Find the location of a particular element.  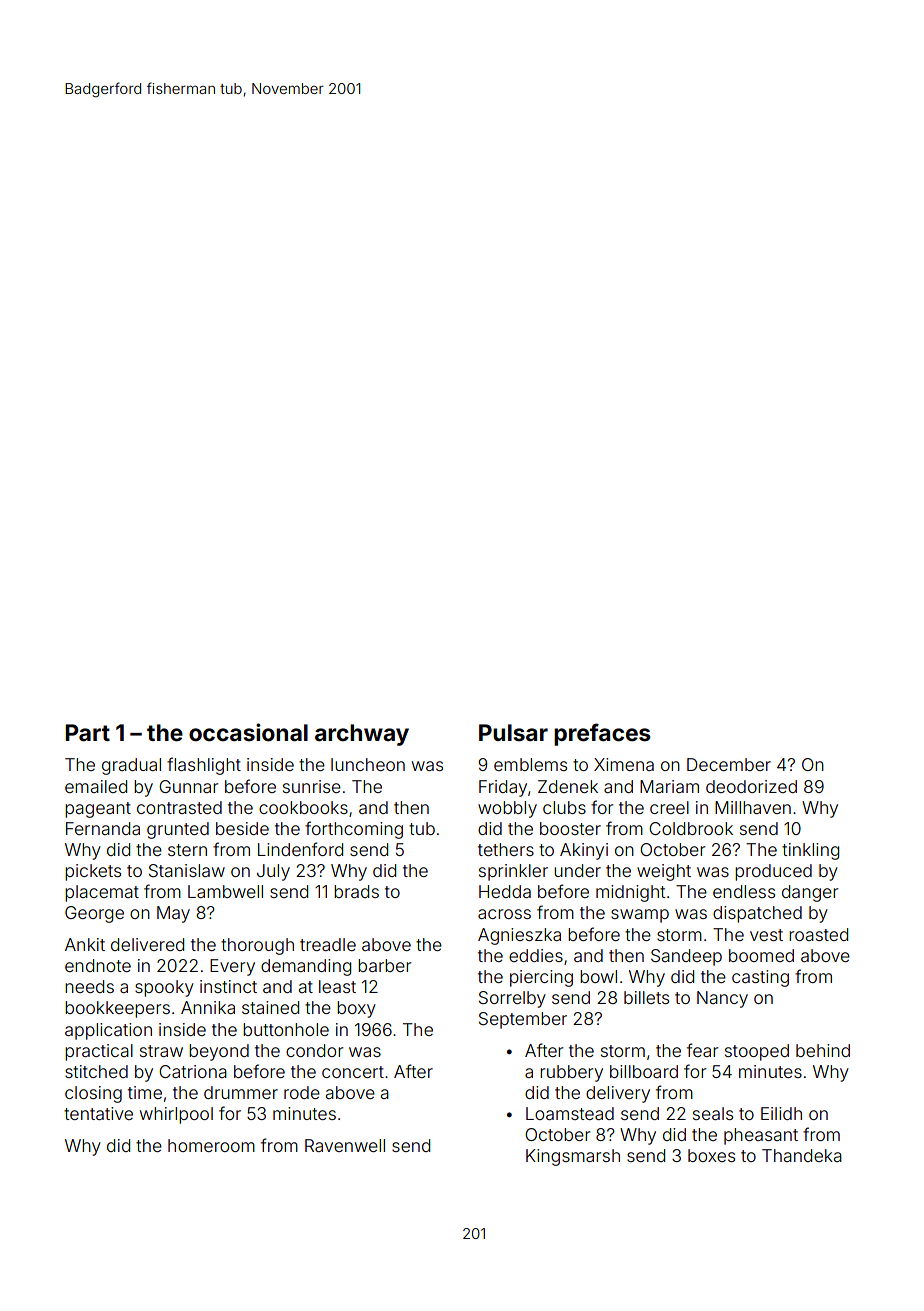

casting is located at coordinates (760, 978).
